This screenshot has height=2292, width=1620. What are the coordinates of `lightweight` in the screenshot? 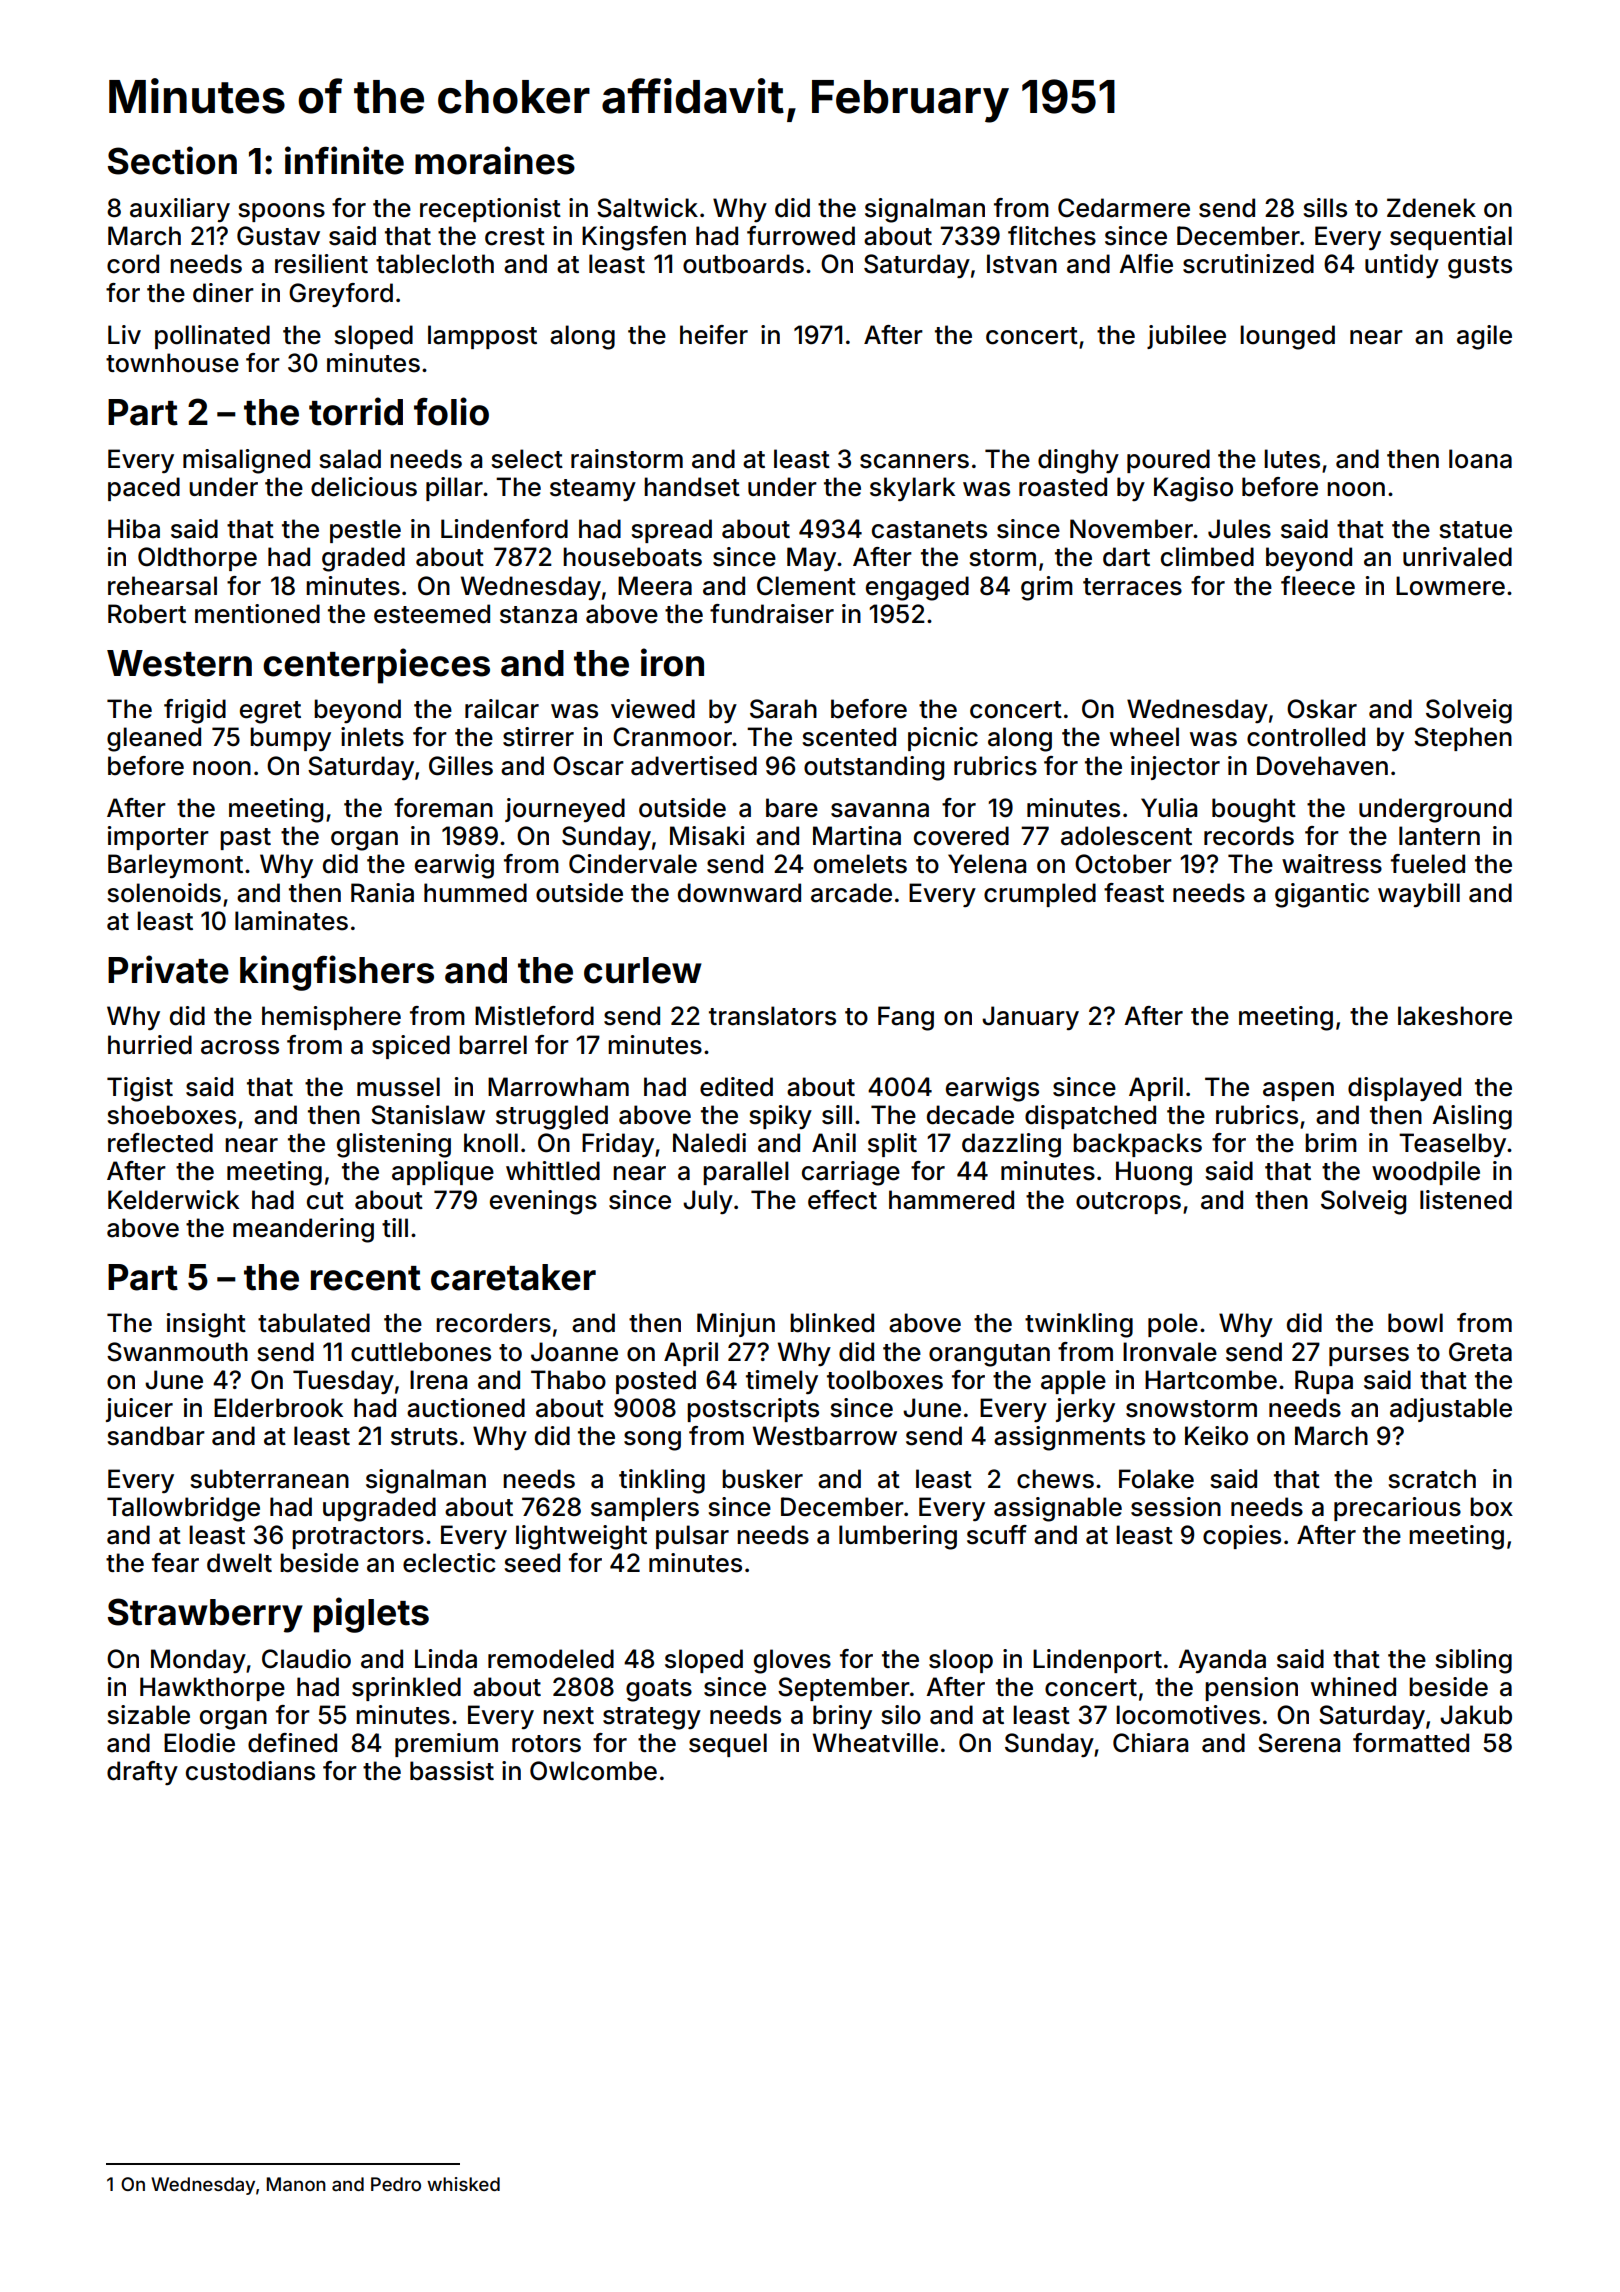 It's located at (581, 1537).
